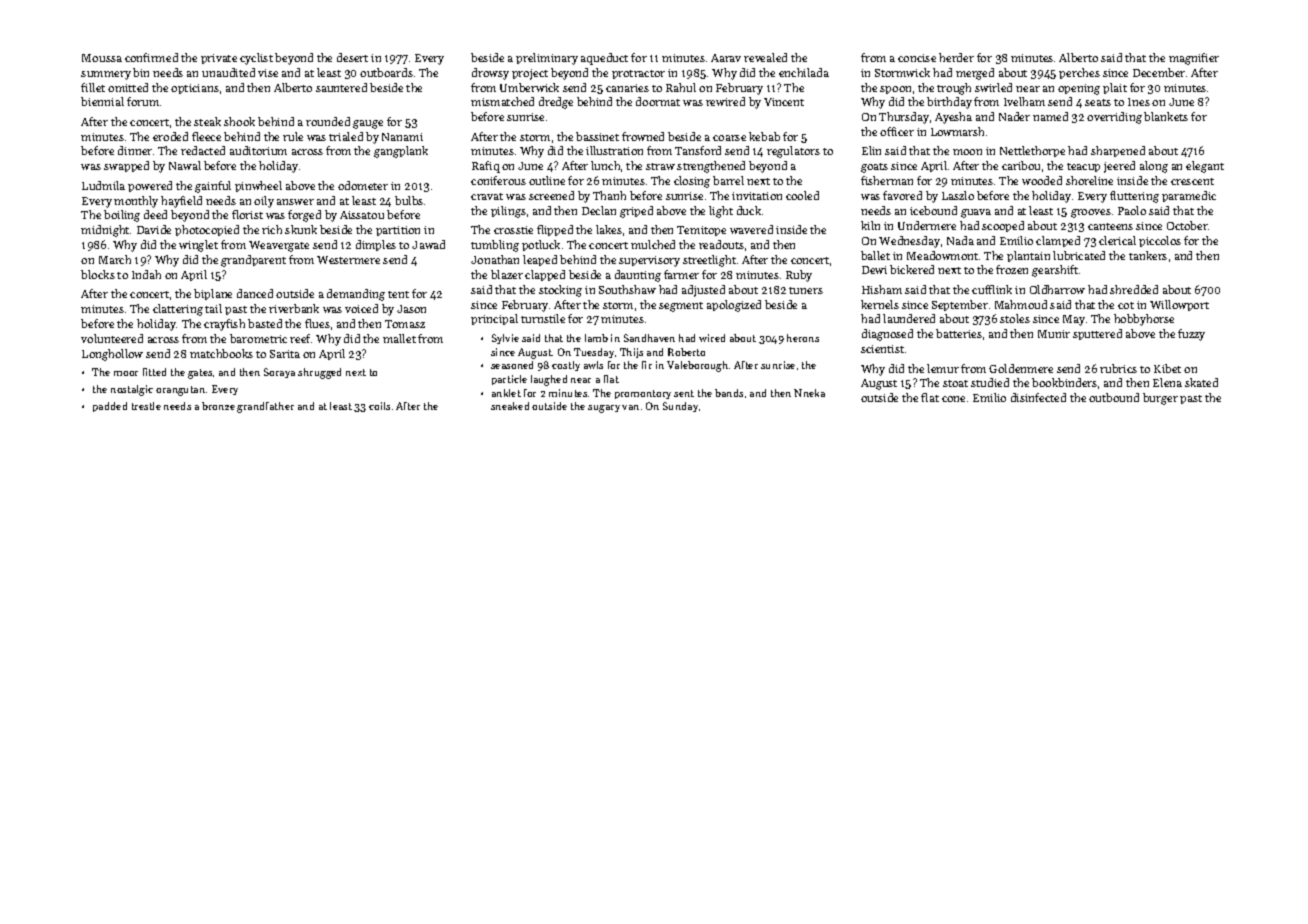 This screenshot has width=1308, height=924. Describe the element at coordinates (348, 260) in the screenshot. I see `Westermere` at that location.
